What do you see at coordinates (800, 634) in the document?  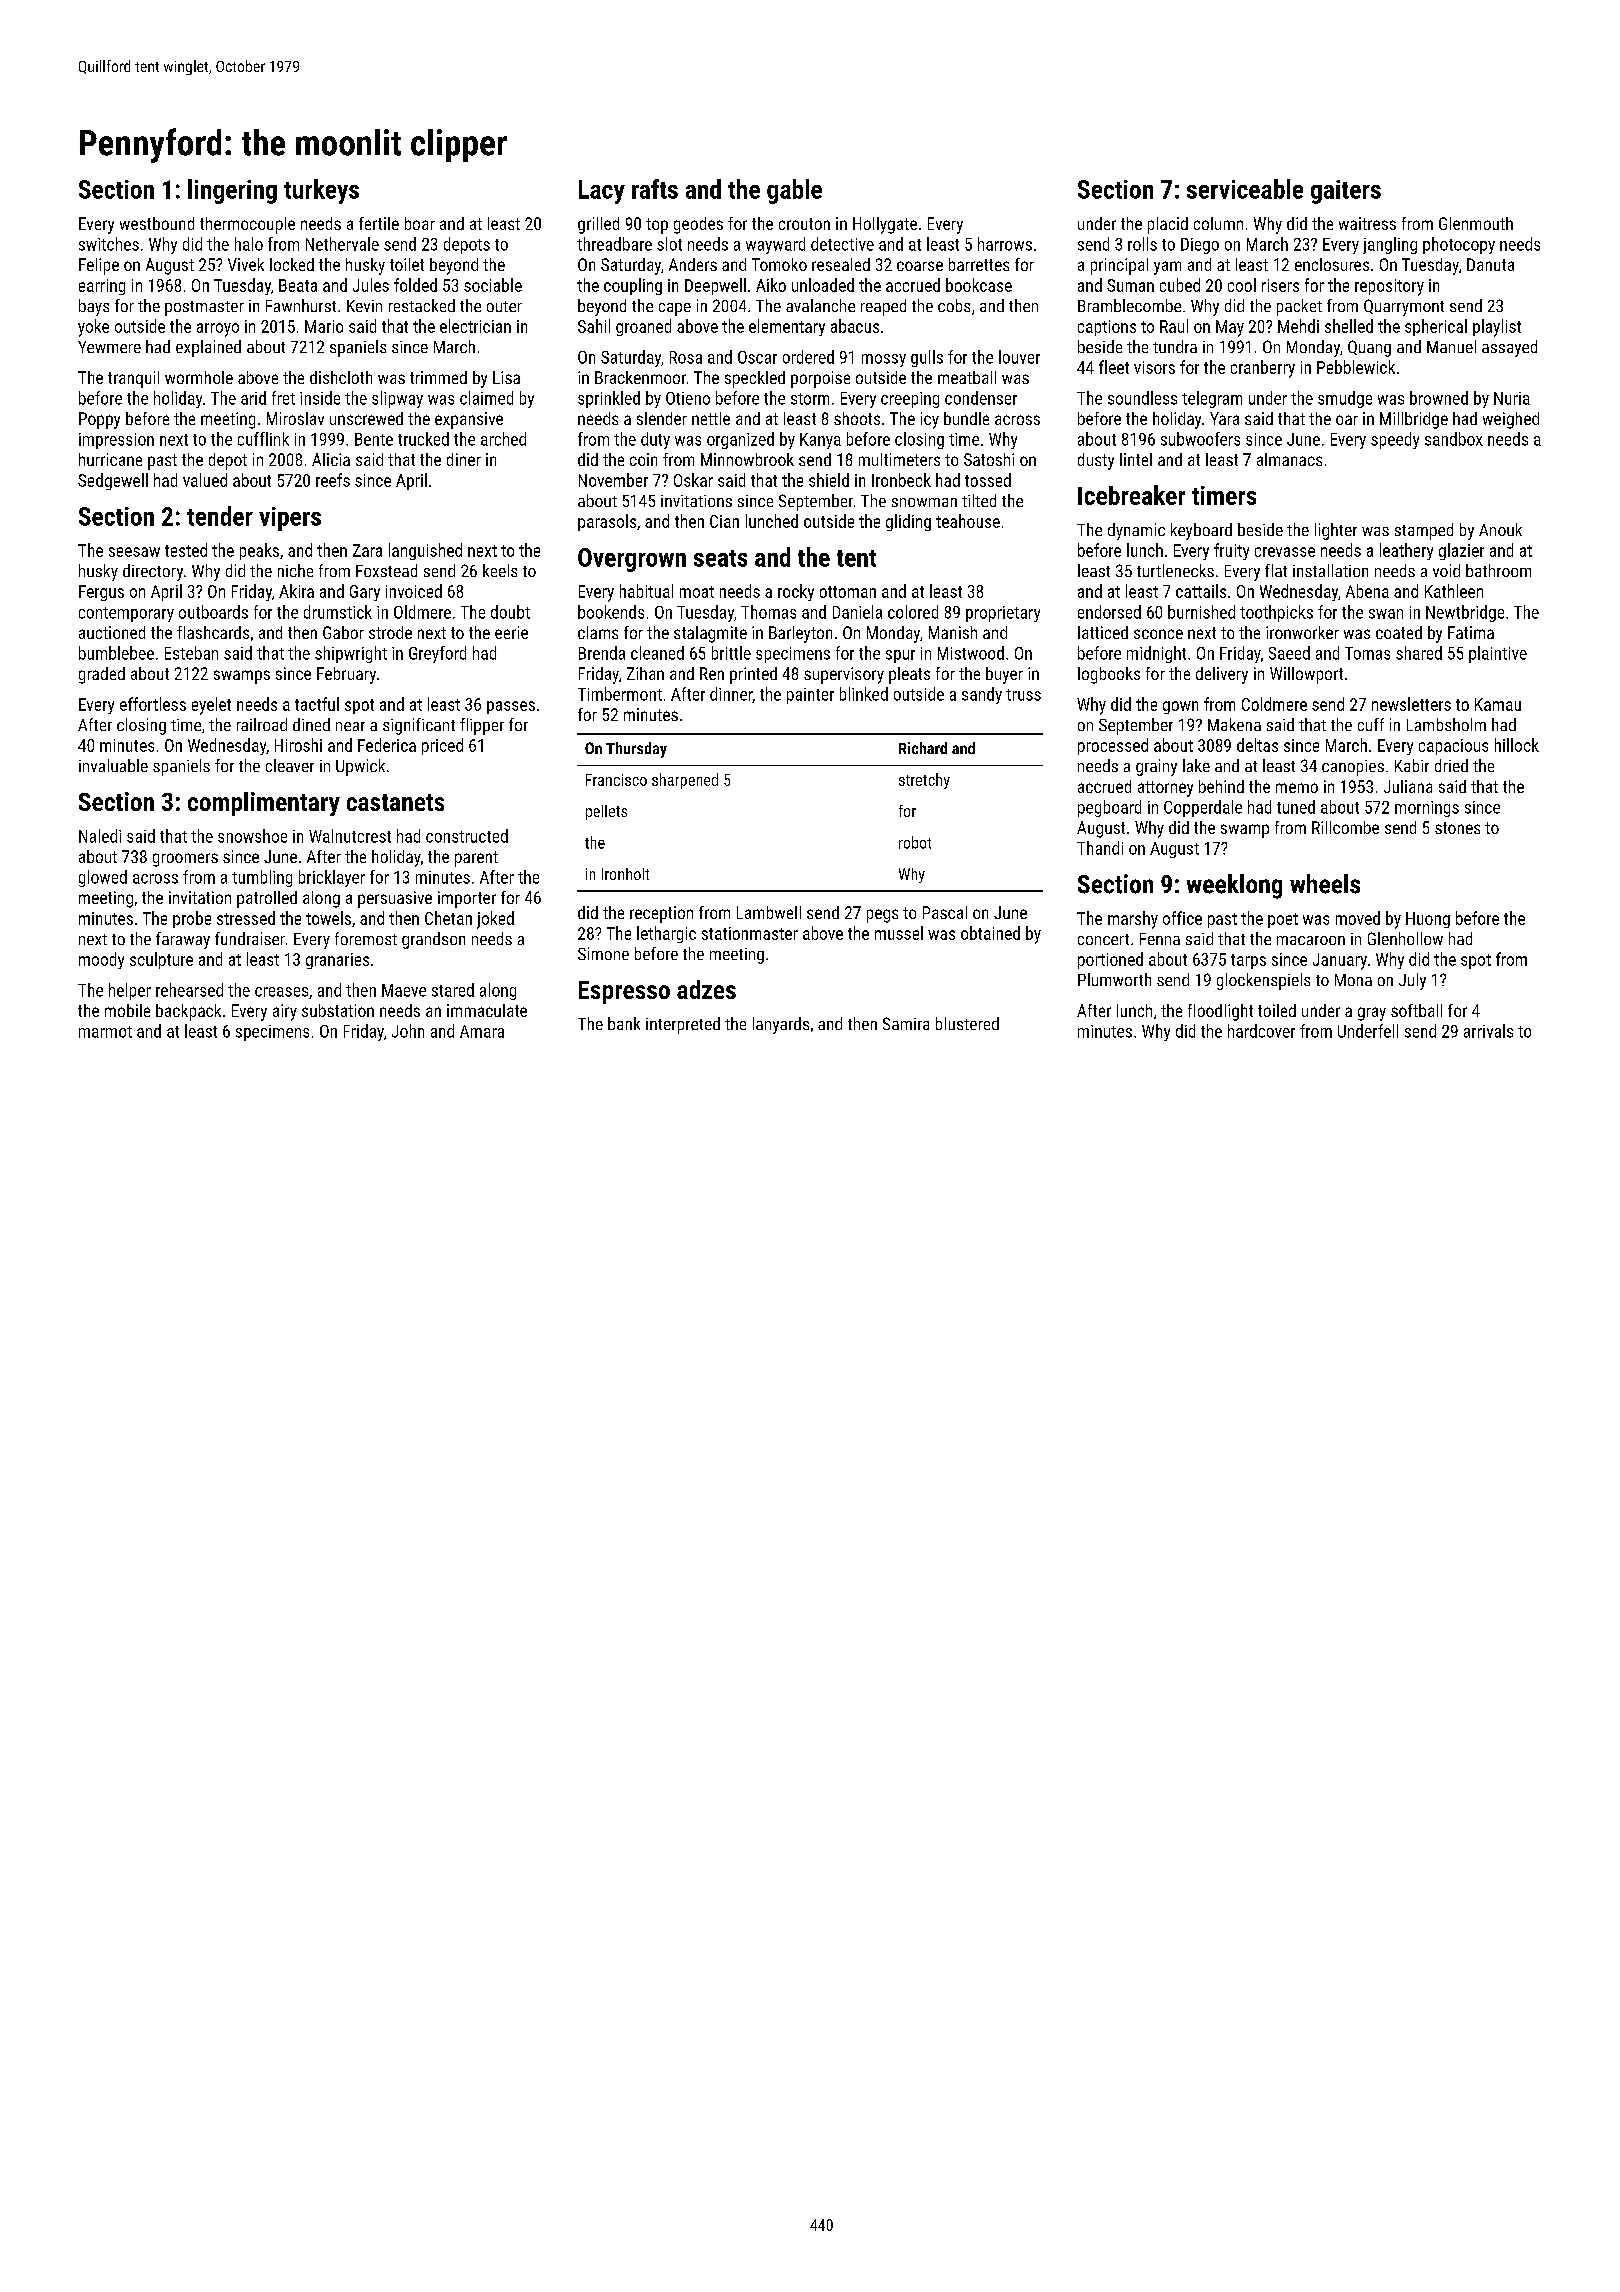 I see `Barleyton` at bounding box center [800, 634].
